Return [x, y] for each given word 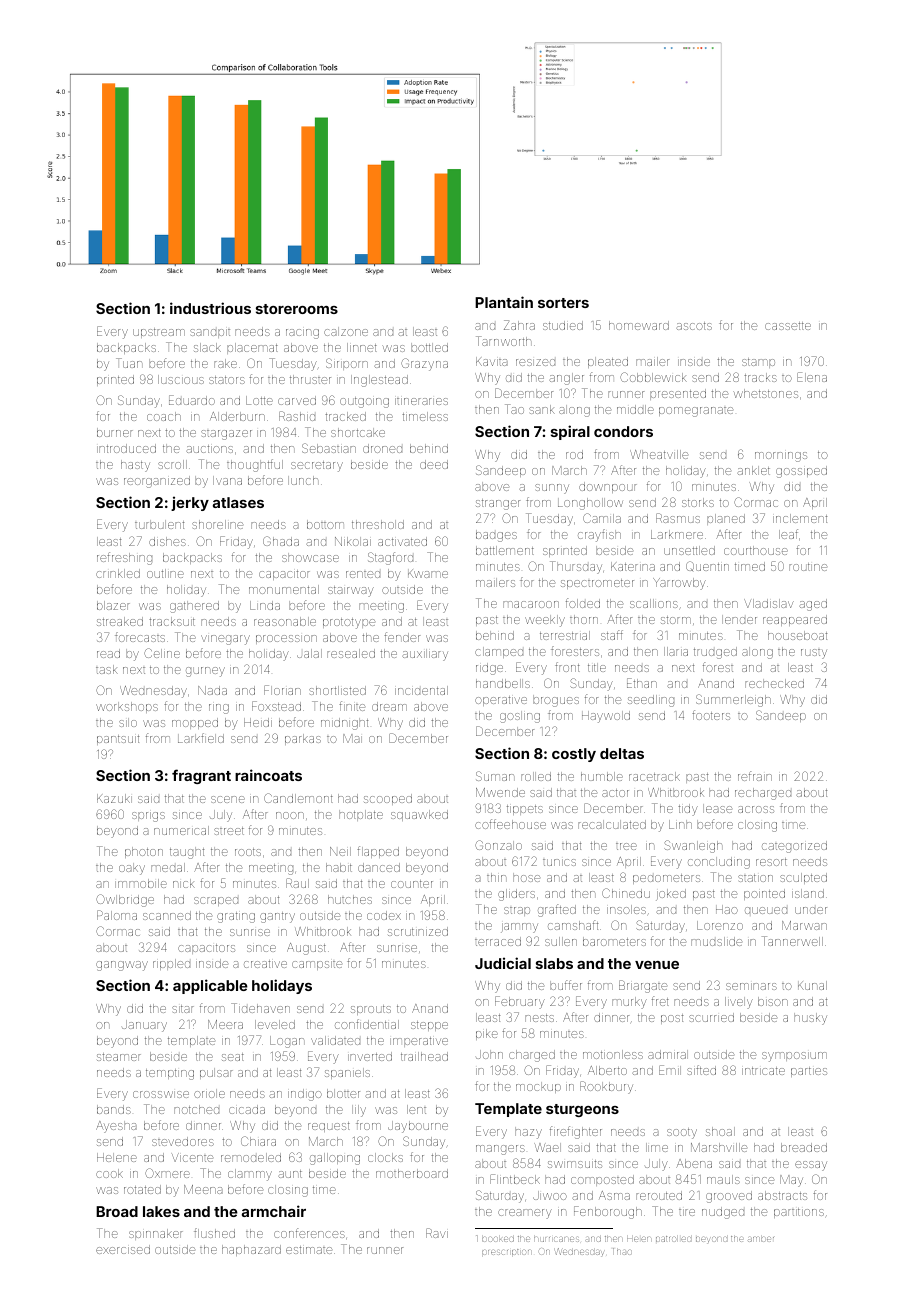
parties [809, 1072]
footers [711, 715]
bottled [429, 347]
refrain [755, 776]
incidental [421, 690]
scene [228, 799]
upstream [159, 333]
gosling [520, 717]
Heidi [258, 722]
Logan [287, 1042]
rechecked [774, 683]
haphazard [251, 1250]
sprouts [371, 1010]
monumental [284, 589]
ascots [694, 326]
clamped [499, 652]
